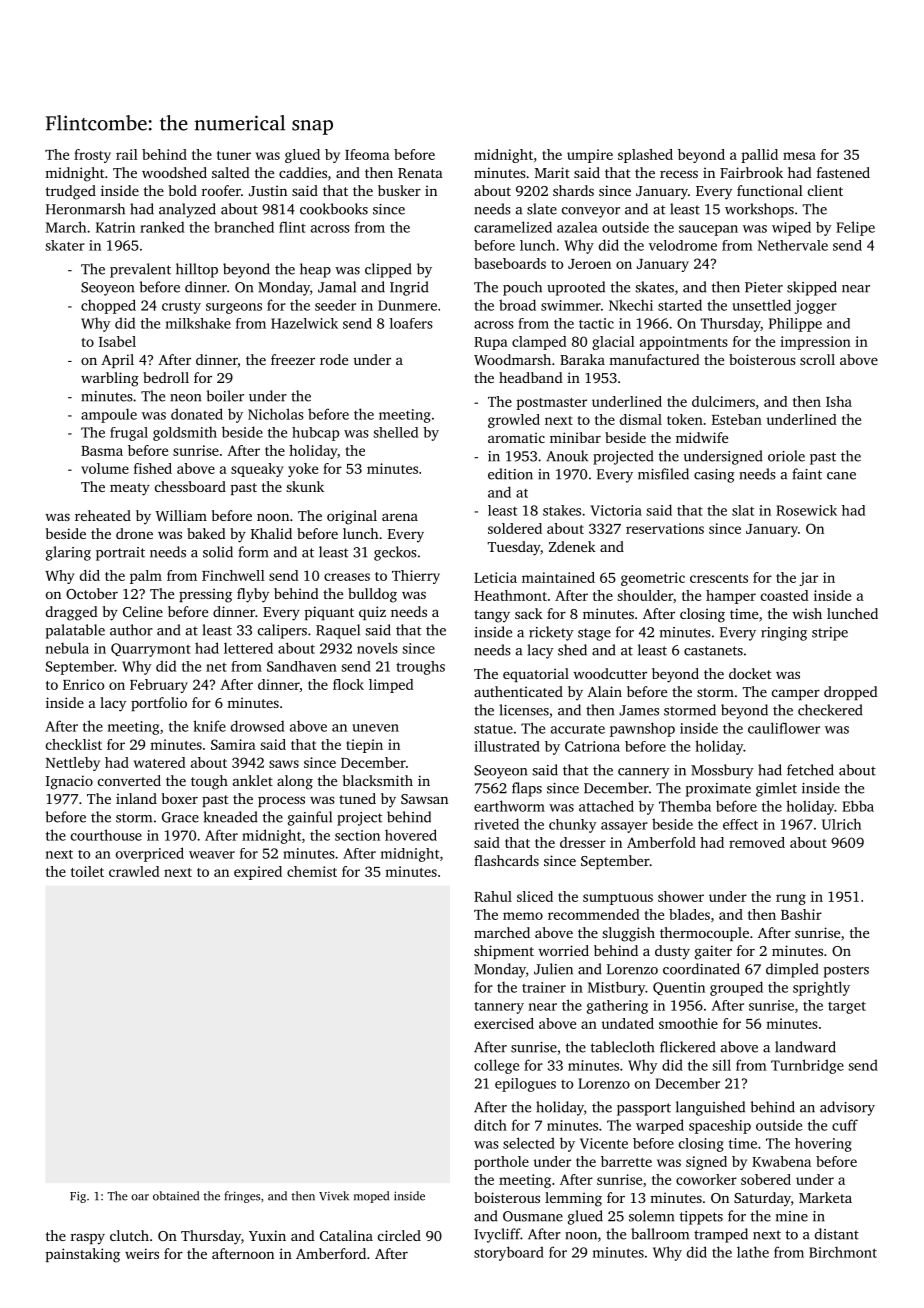 This document has width=924, height=1308. I want to click on novels, so click(377, 648).
